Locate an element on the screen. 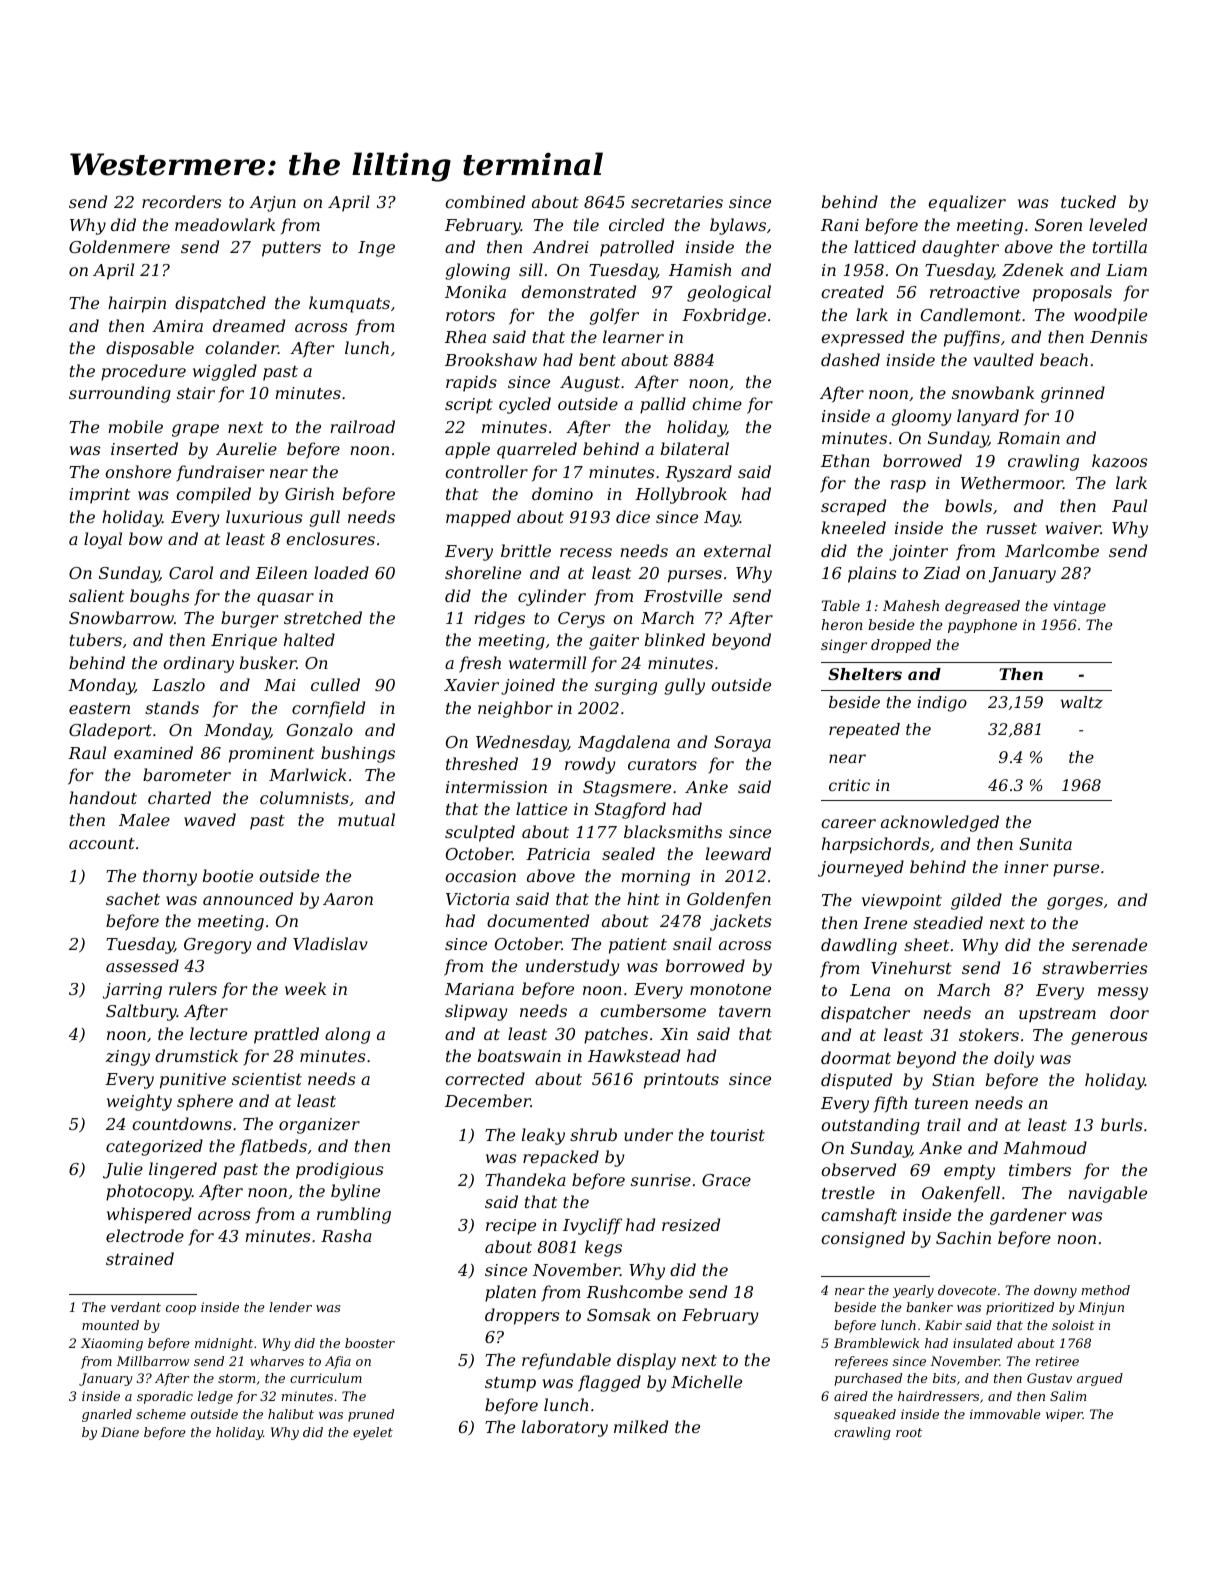 This screenshot has width=1217, height=1575. jackets is located at coordinates (740, 922).
